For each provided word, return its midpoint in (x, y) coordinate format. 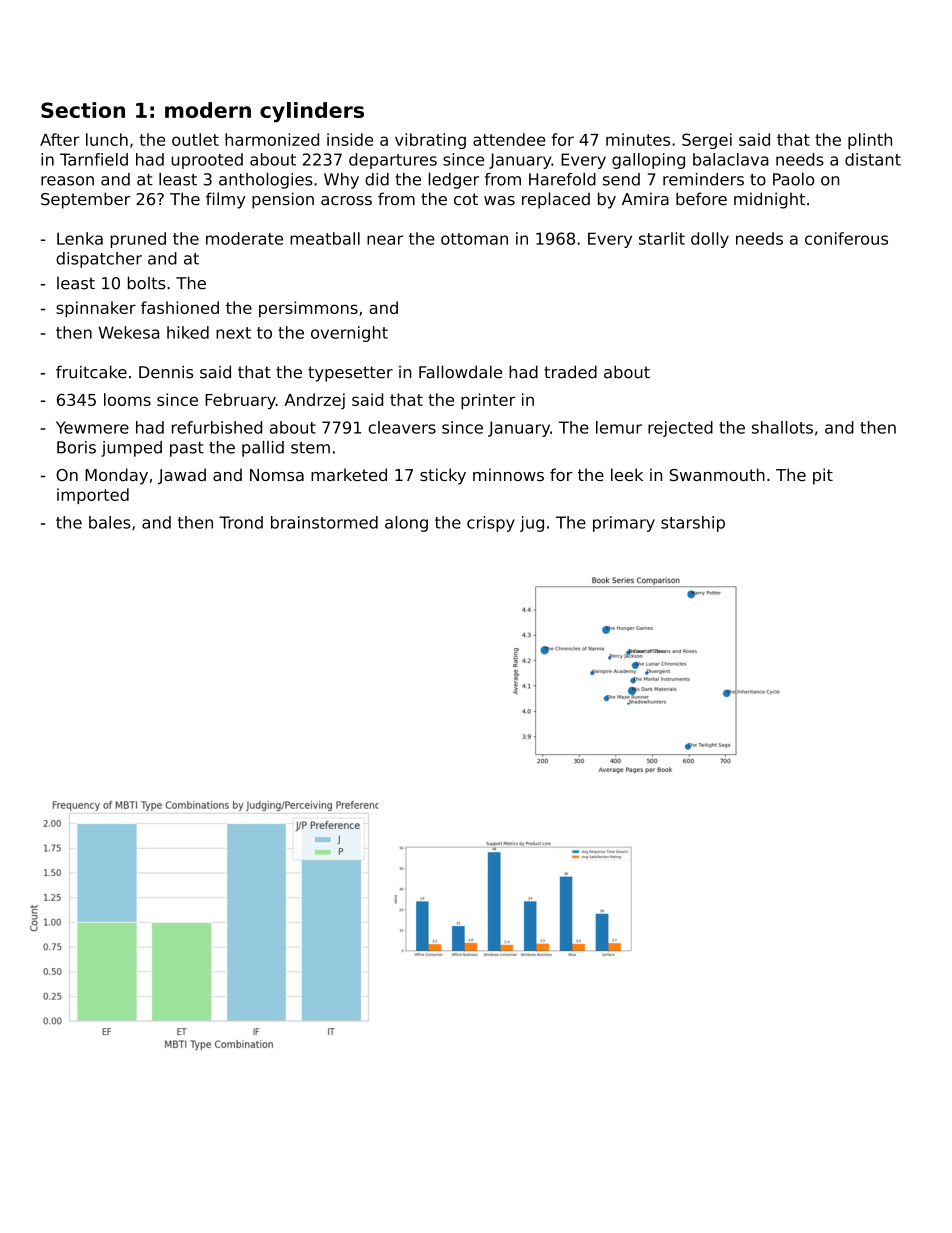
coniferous (846, 238)
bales (110, 522)
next (233, 333)
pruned (138, 240)
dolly (710, 240)
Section (83, 110)
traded (570, 372)
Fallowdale (460, 372)
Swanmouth (717, 474)
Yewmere (92, 427)
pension (283, 200)
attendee (509, 139)
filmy (226, 200)
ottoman (474, 239)
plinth (870, 141)
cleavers (402, 427)
